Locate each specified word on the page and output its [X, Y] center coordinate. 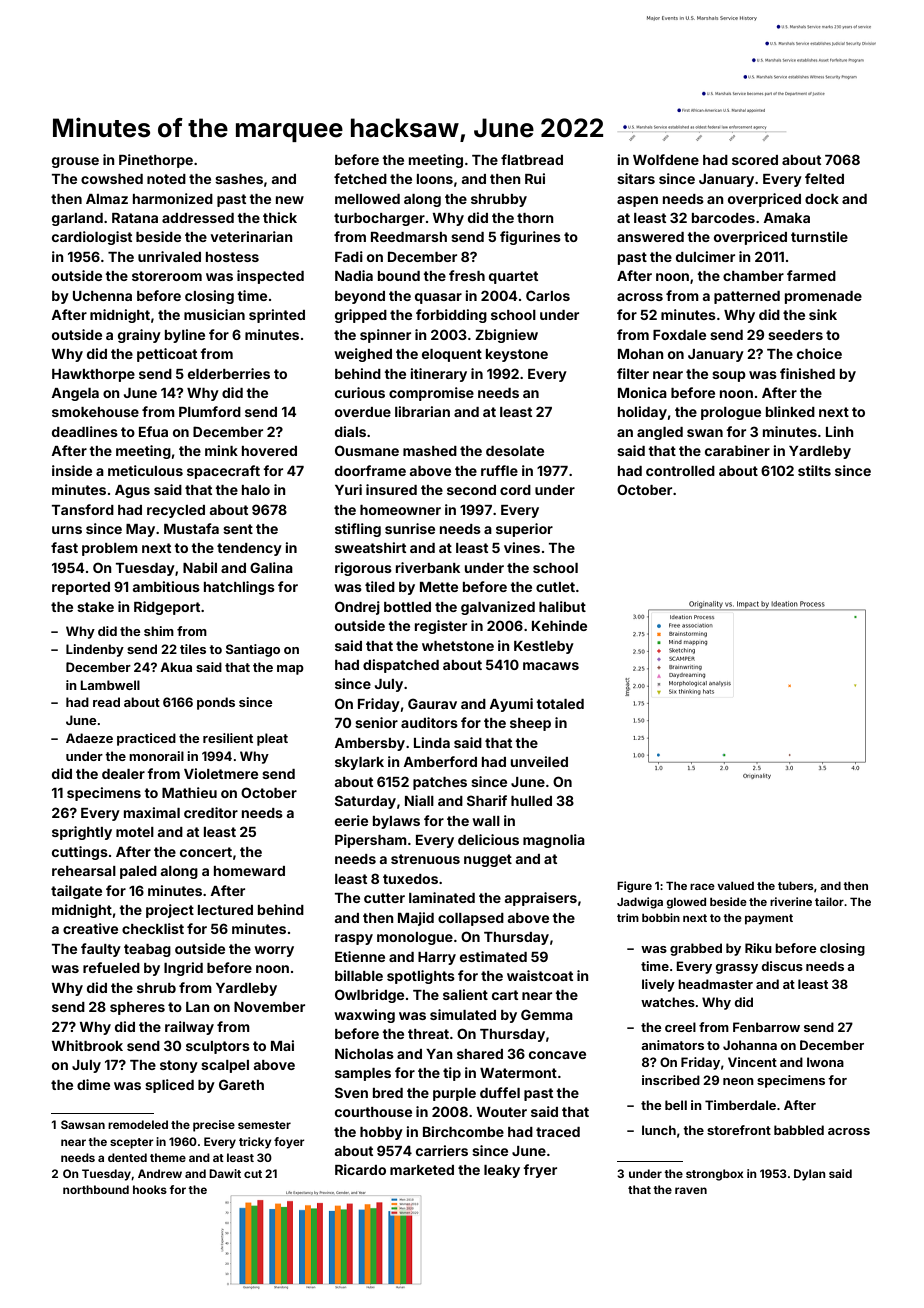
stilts [814, 470]
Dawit [225, 1173]
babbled [799, 1130]
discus [782, 966]
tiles [193, 649]
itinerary [439, 375]
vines [522, 547]
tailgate [76, 892]
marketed [422, 1170]
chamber [753, 276]
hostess [232, 257]
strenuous [425, 859]
